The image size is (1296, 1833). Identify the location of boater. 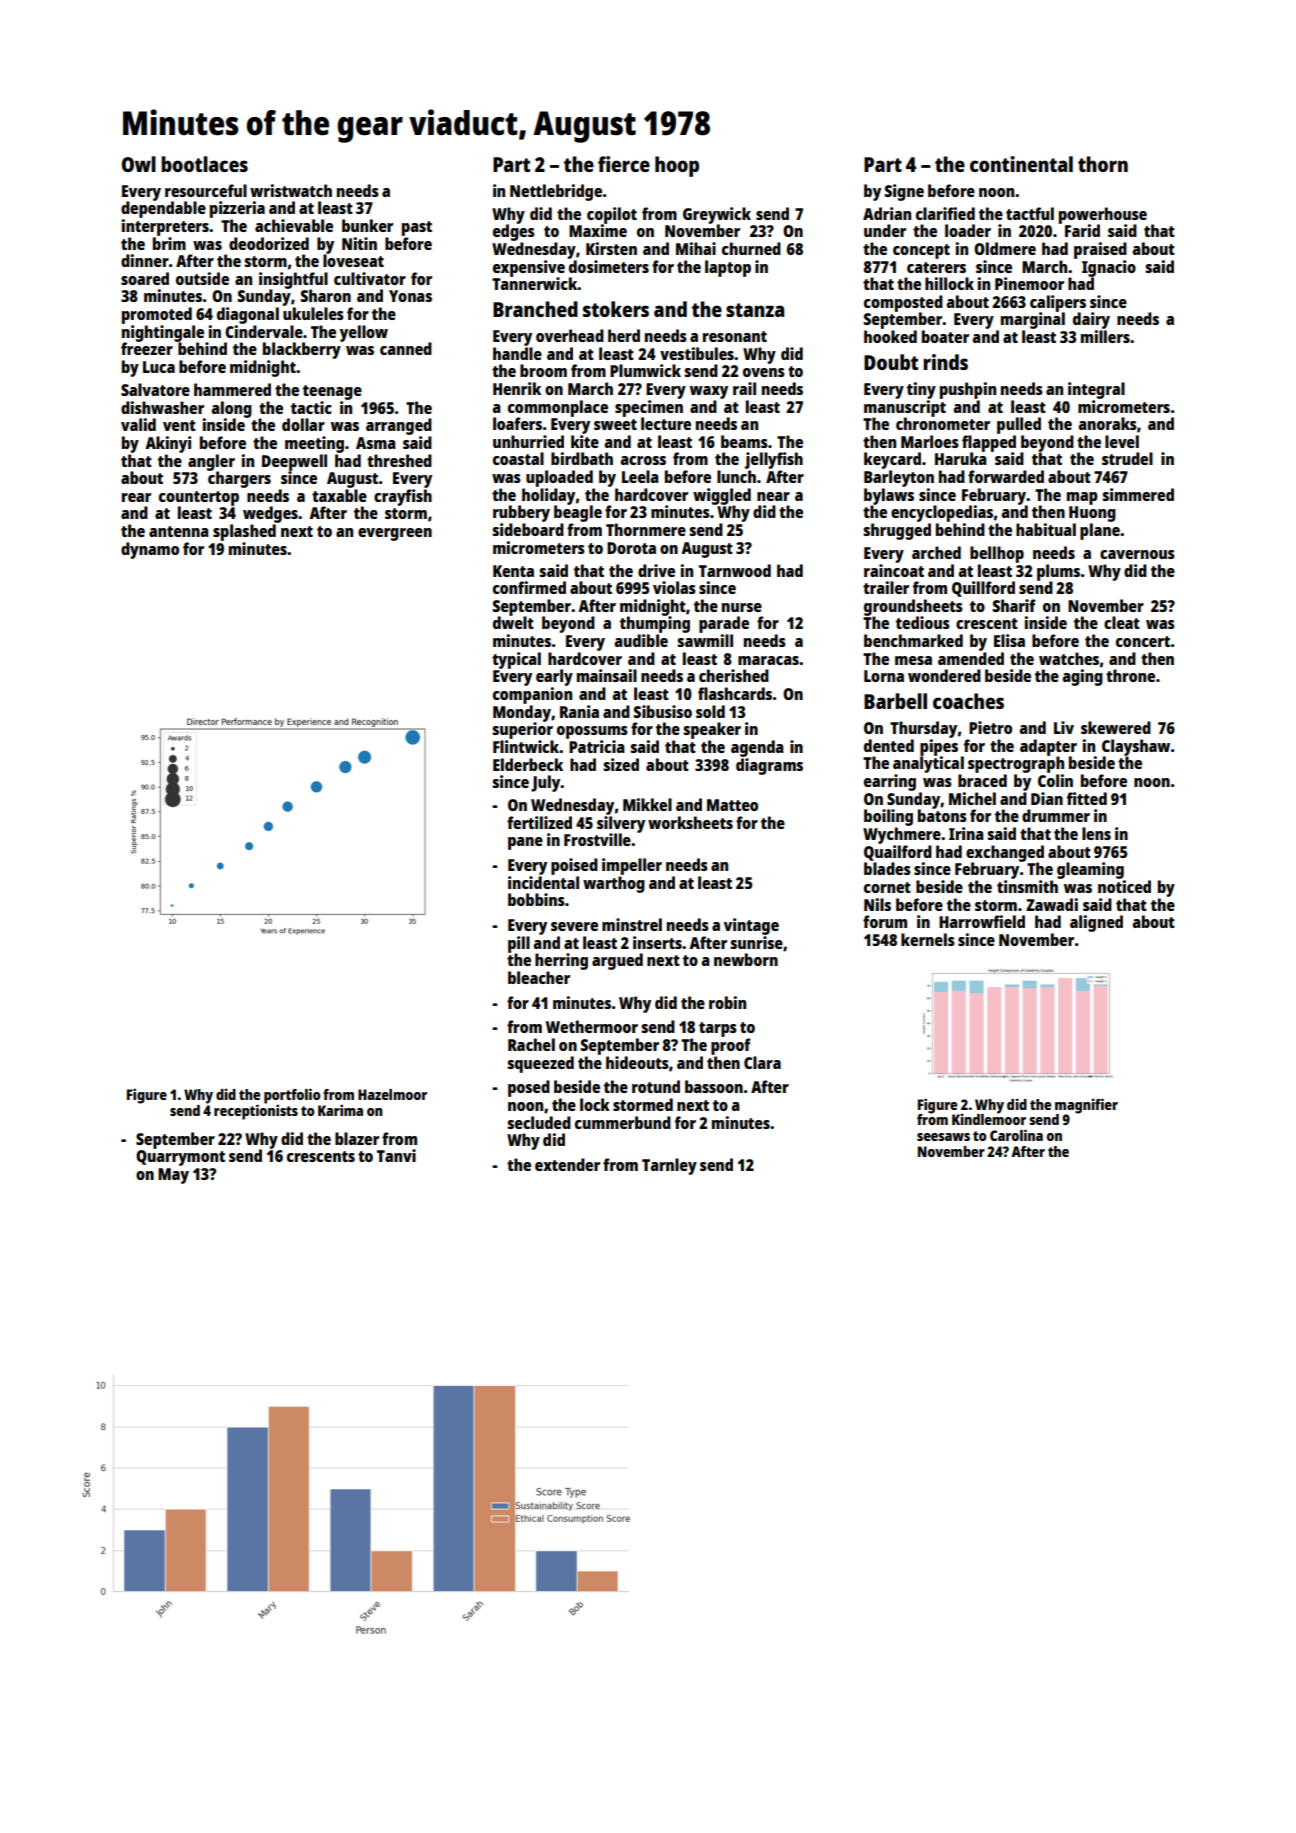
(945, 336).
